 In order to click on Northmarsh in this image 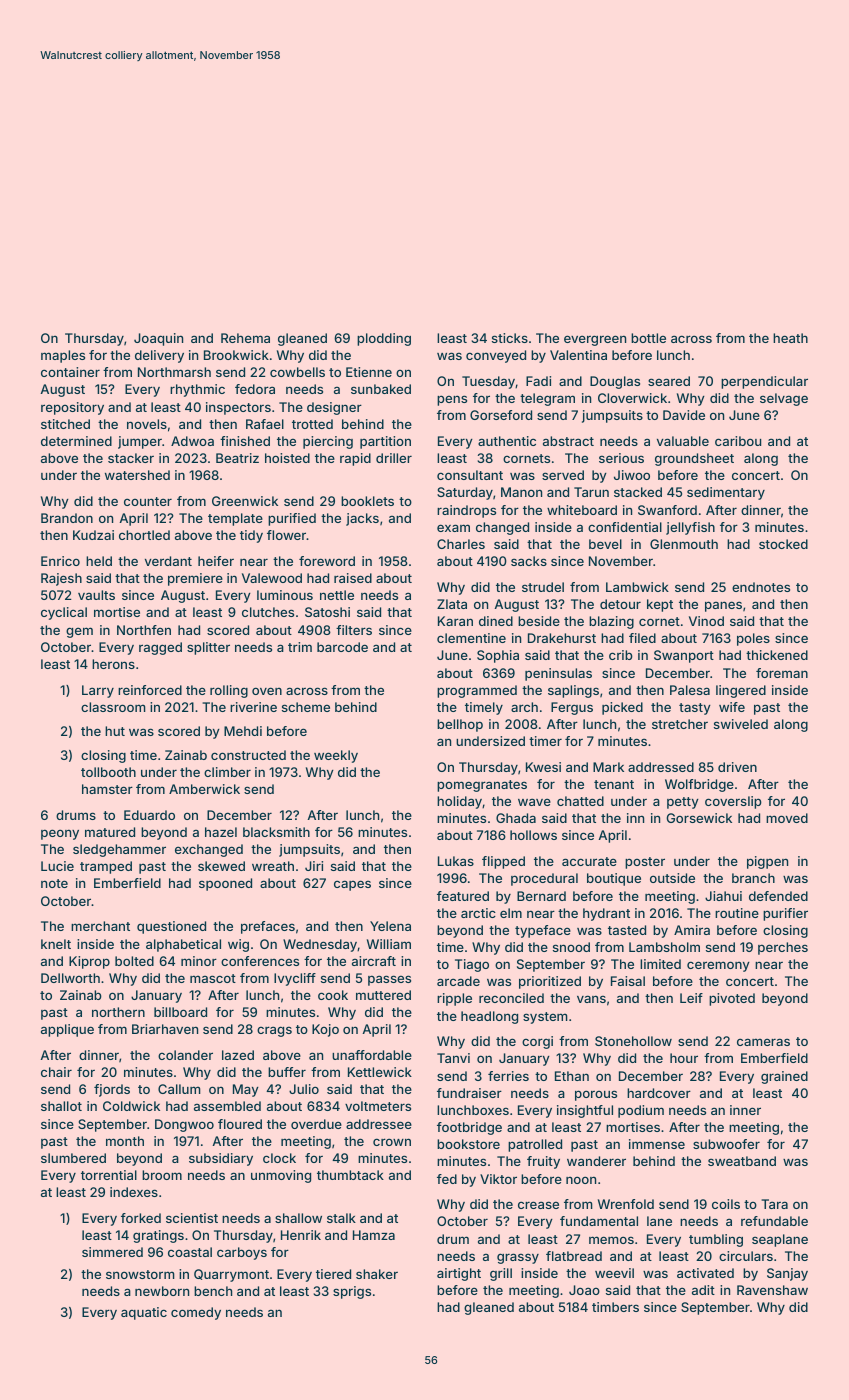, I will do `click(174, 372)`.
